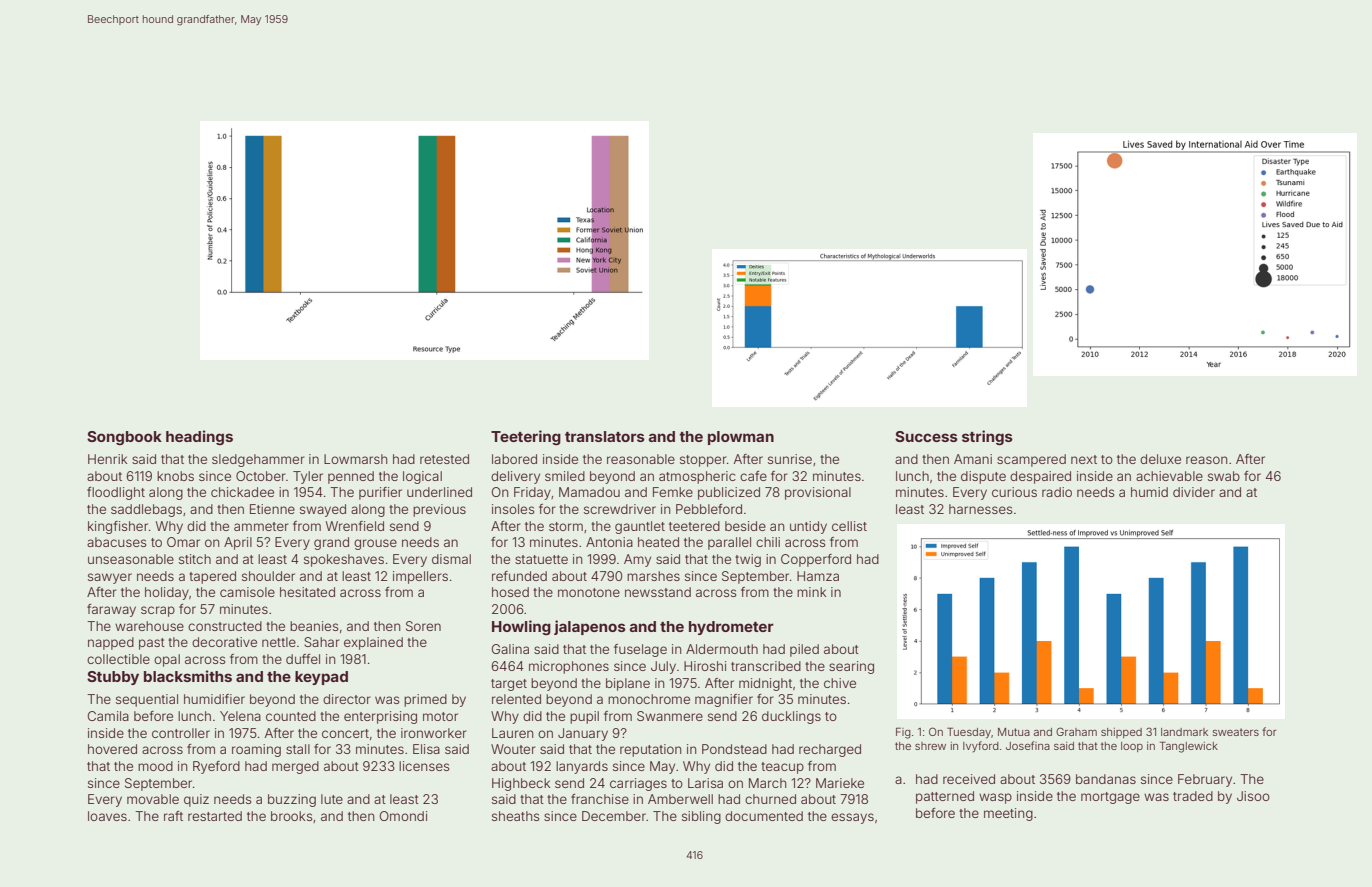 The height and width of the screenshot is (887, 1372). Describe the element at coordinates (851, 667) in the screenshot. I see `searing` at that location.
